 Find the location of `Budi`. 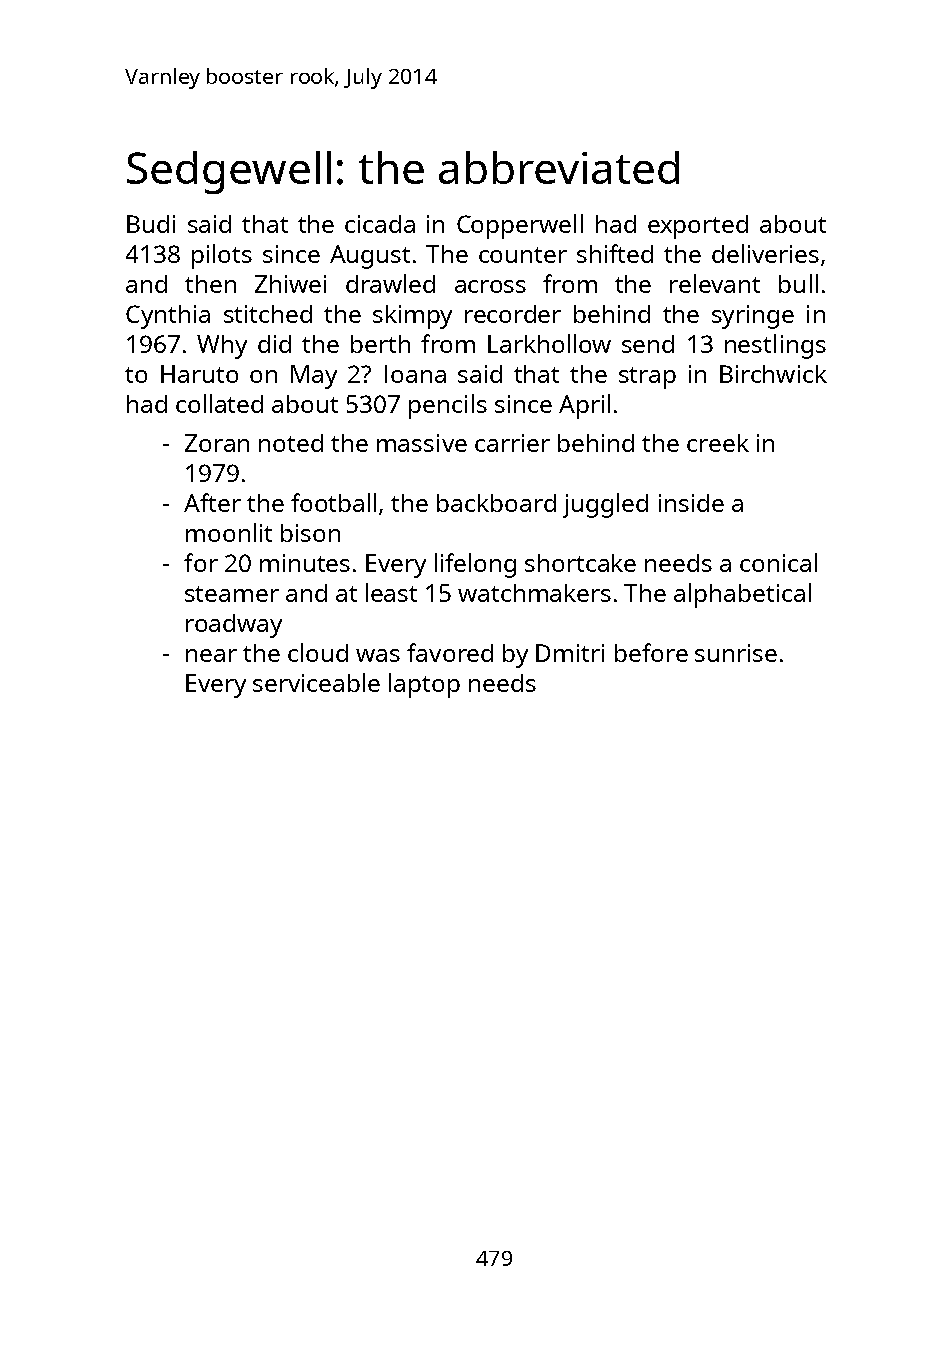

Budi is located at coordinates (151, 224).
